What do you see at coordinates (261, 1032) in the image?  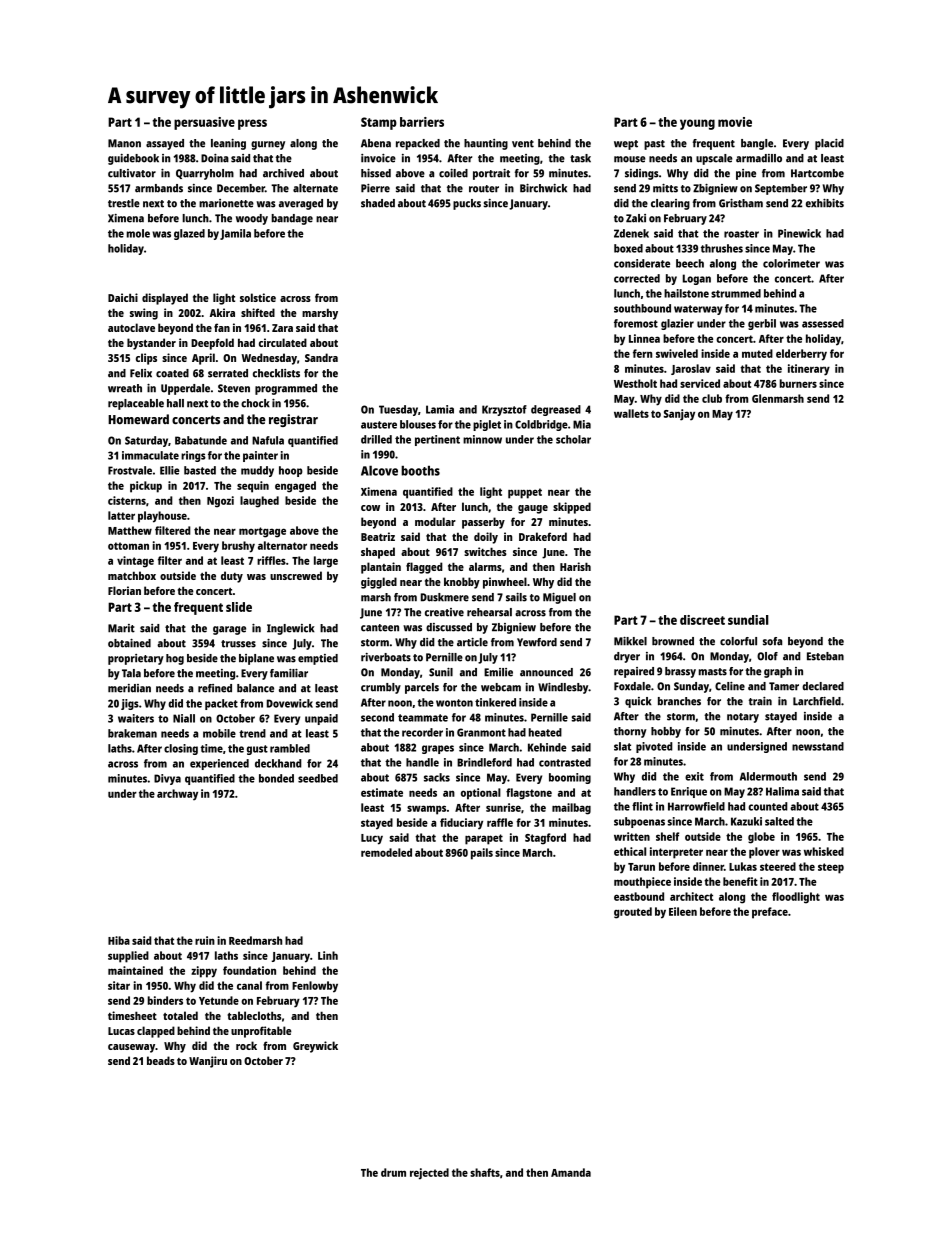 I see `unprofitable` at bounding box center [261, 1032].
